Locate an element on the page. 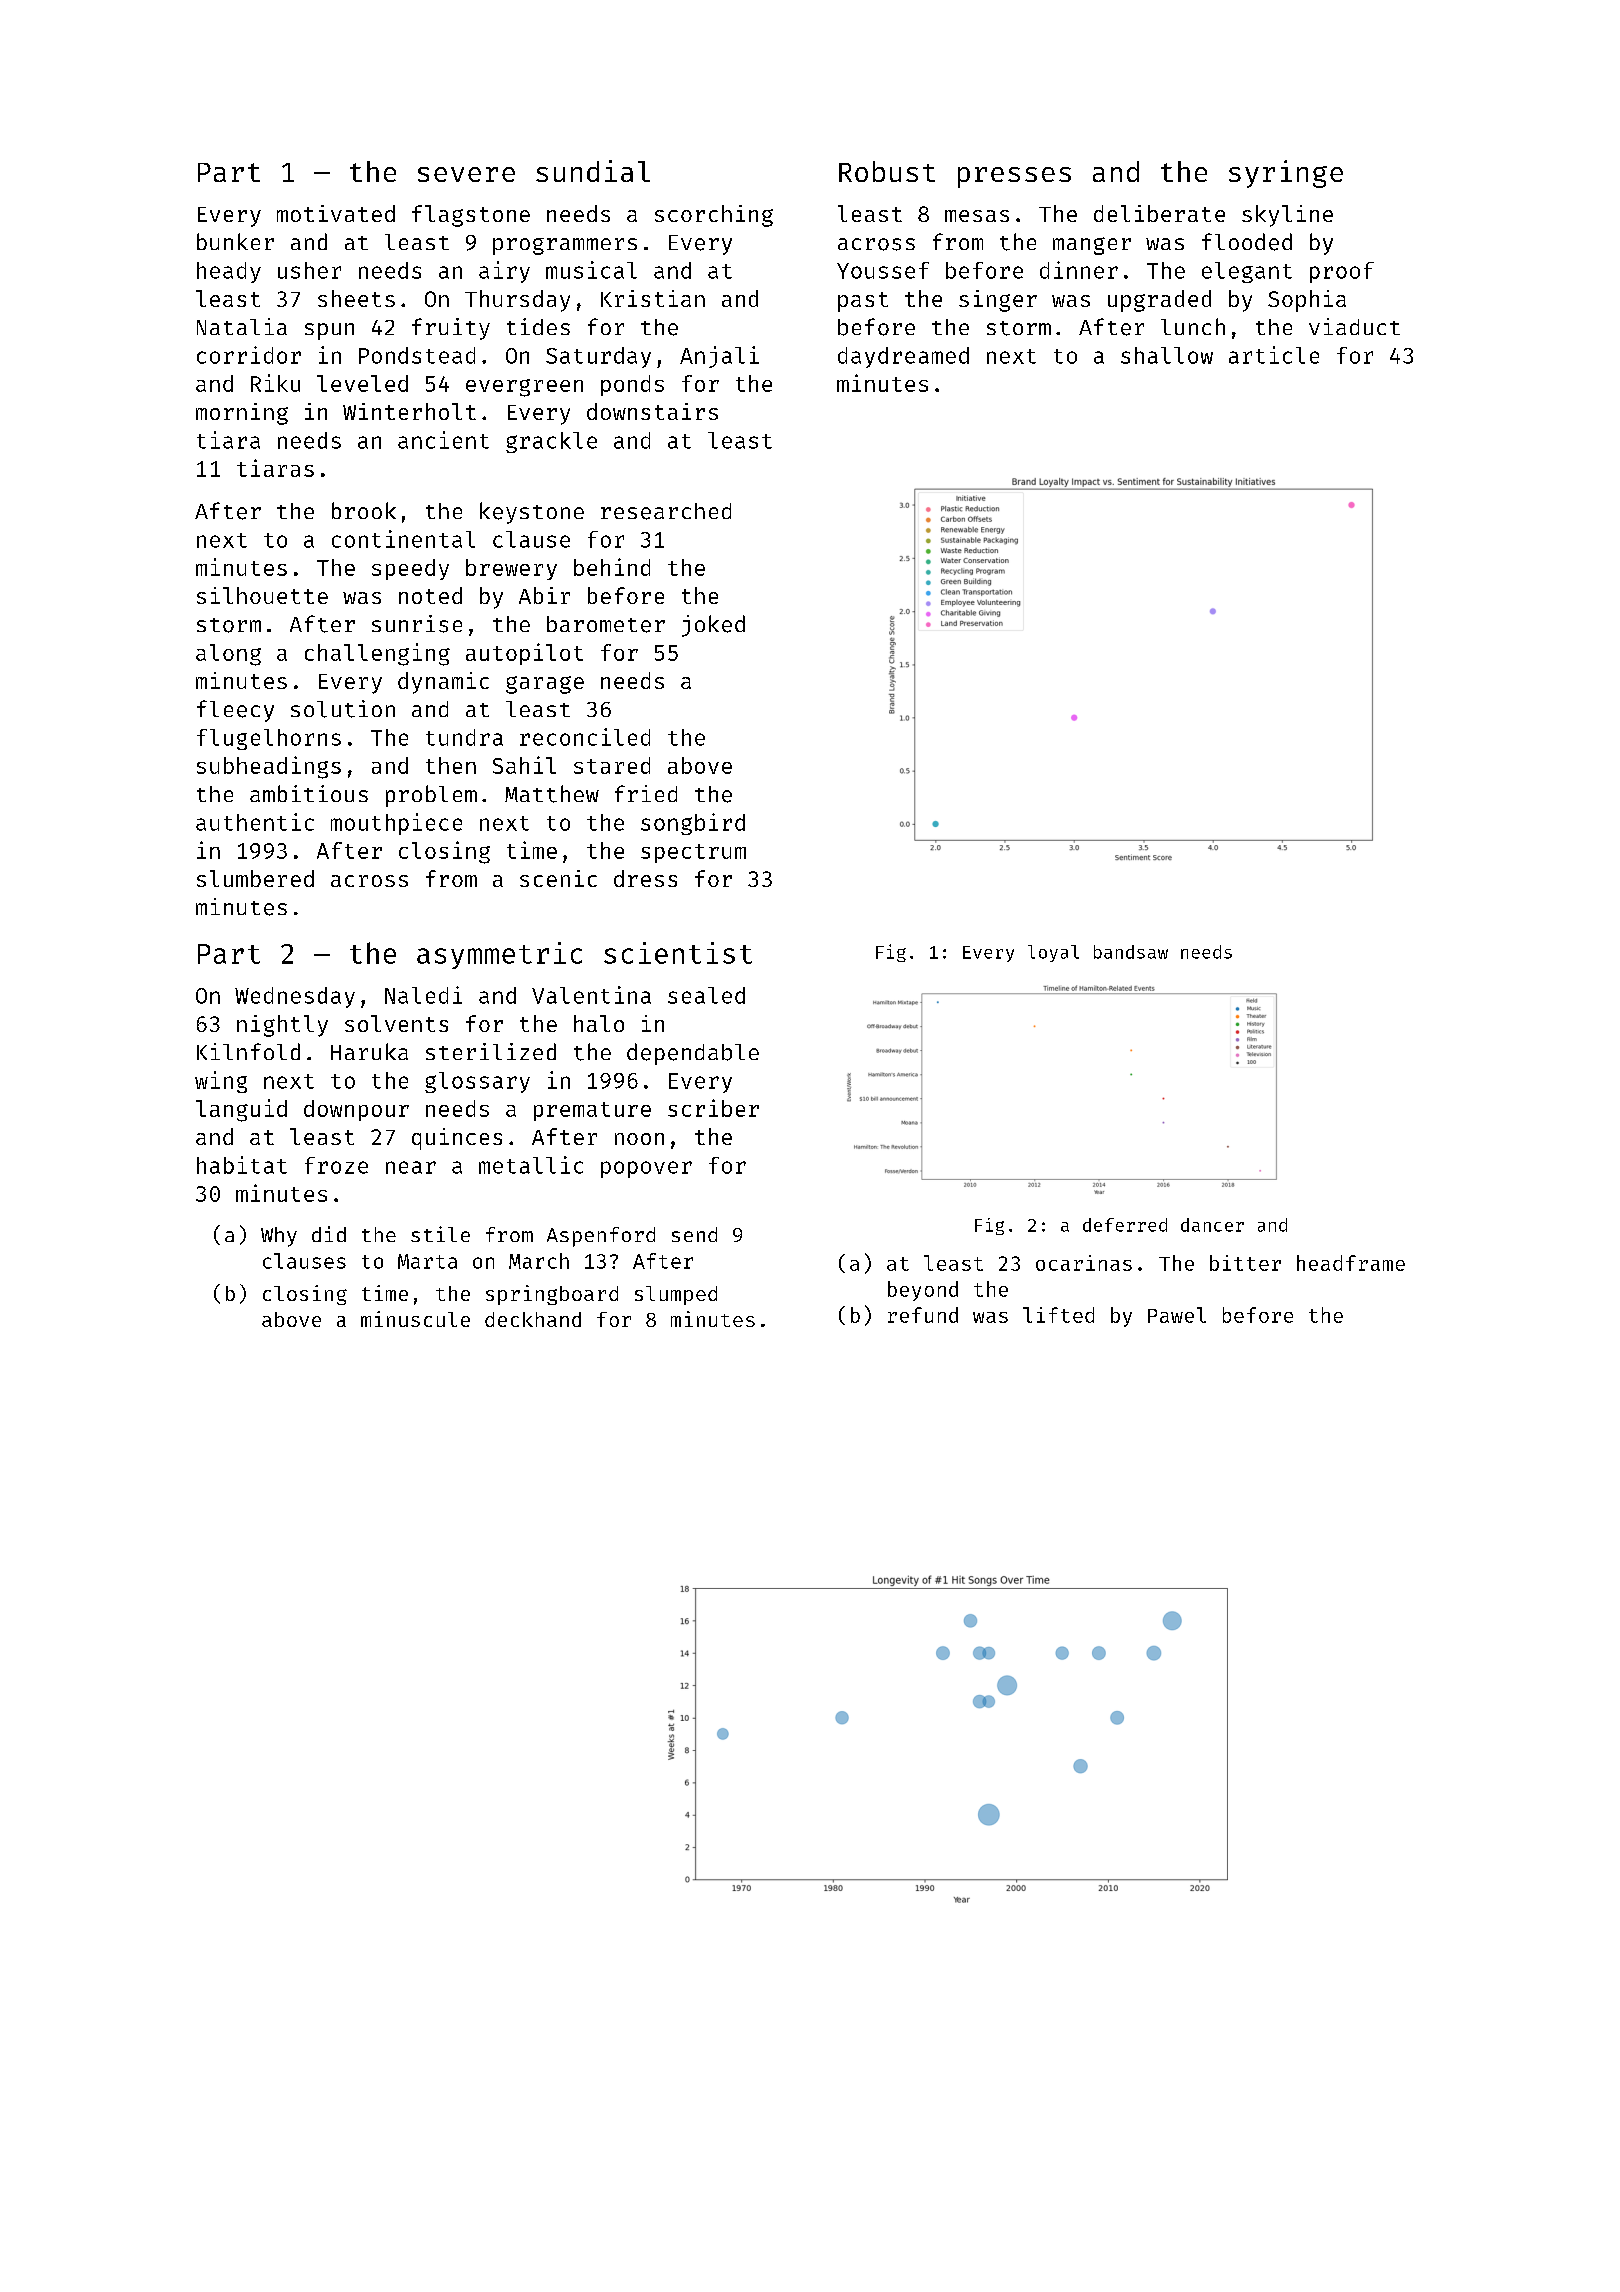 This document has height=2292, width=1620. Robust is located at coordinates (887, 171).
